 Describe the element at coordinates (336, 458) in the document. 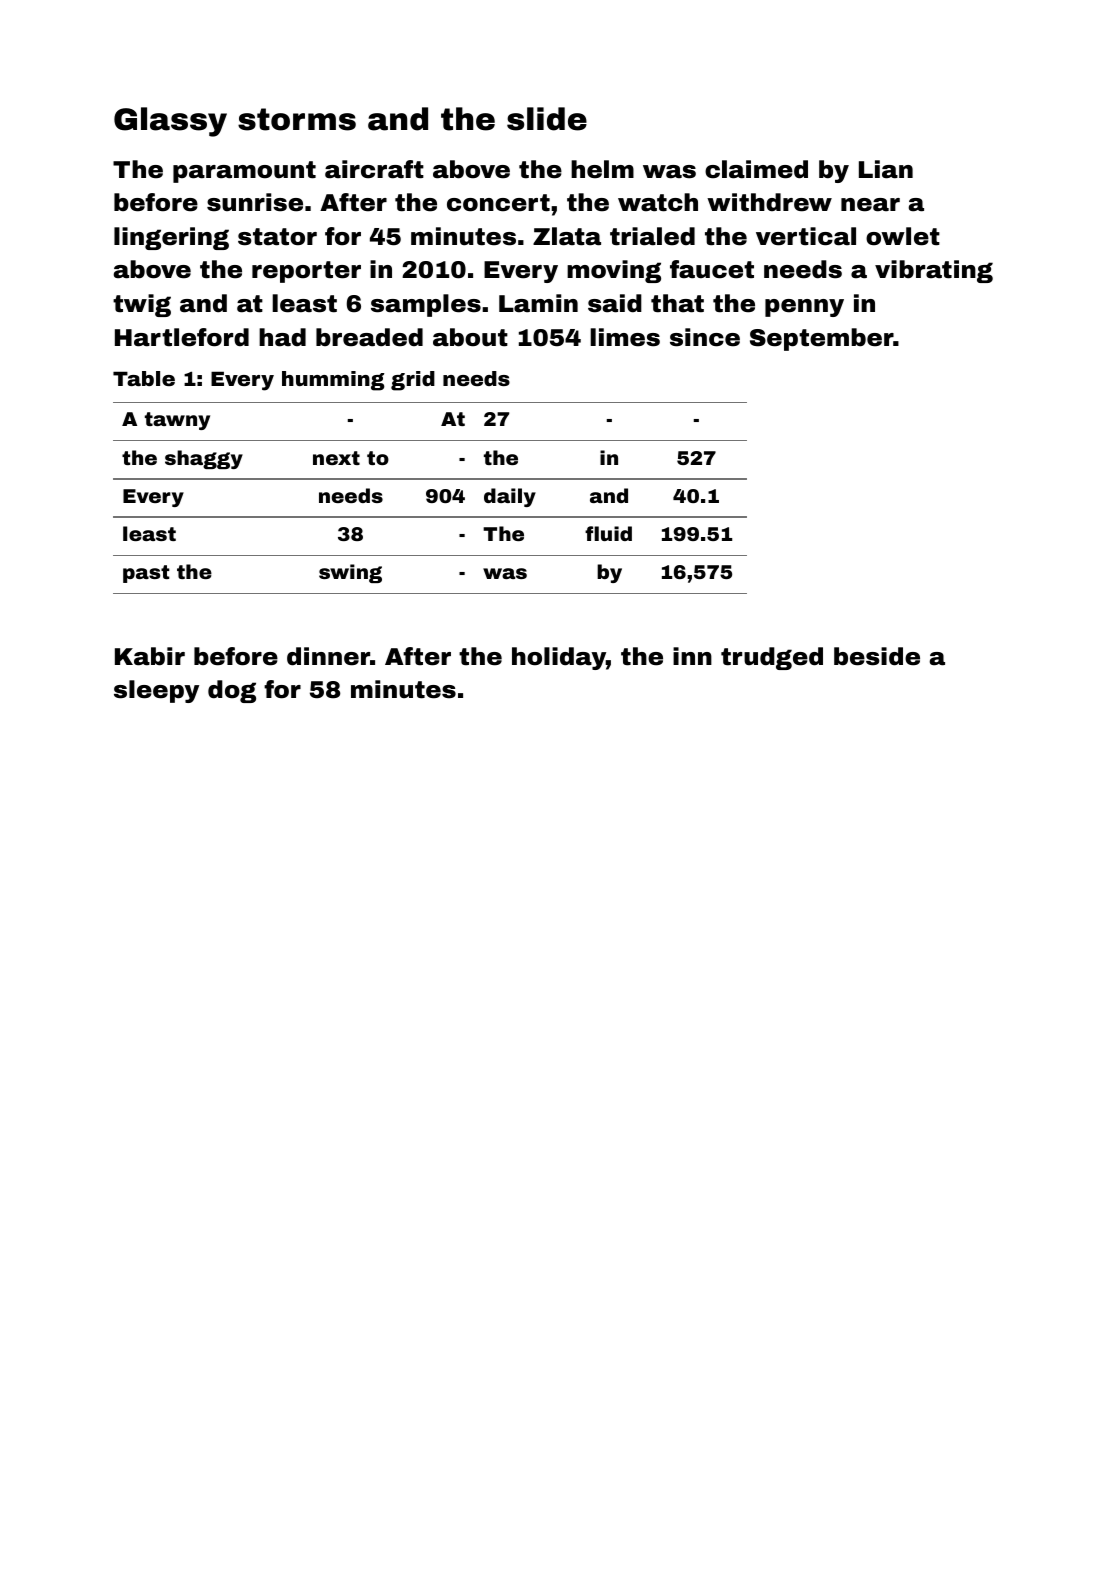

I see `next` at that location.
